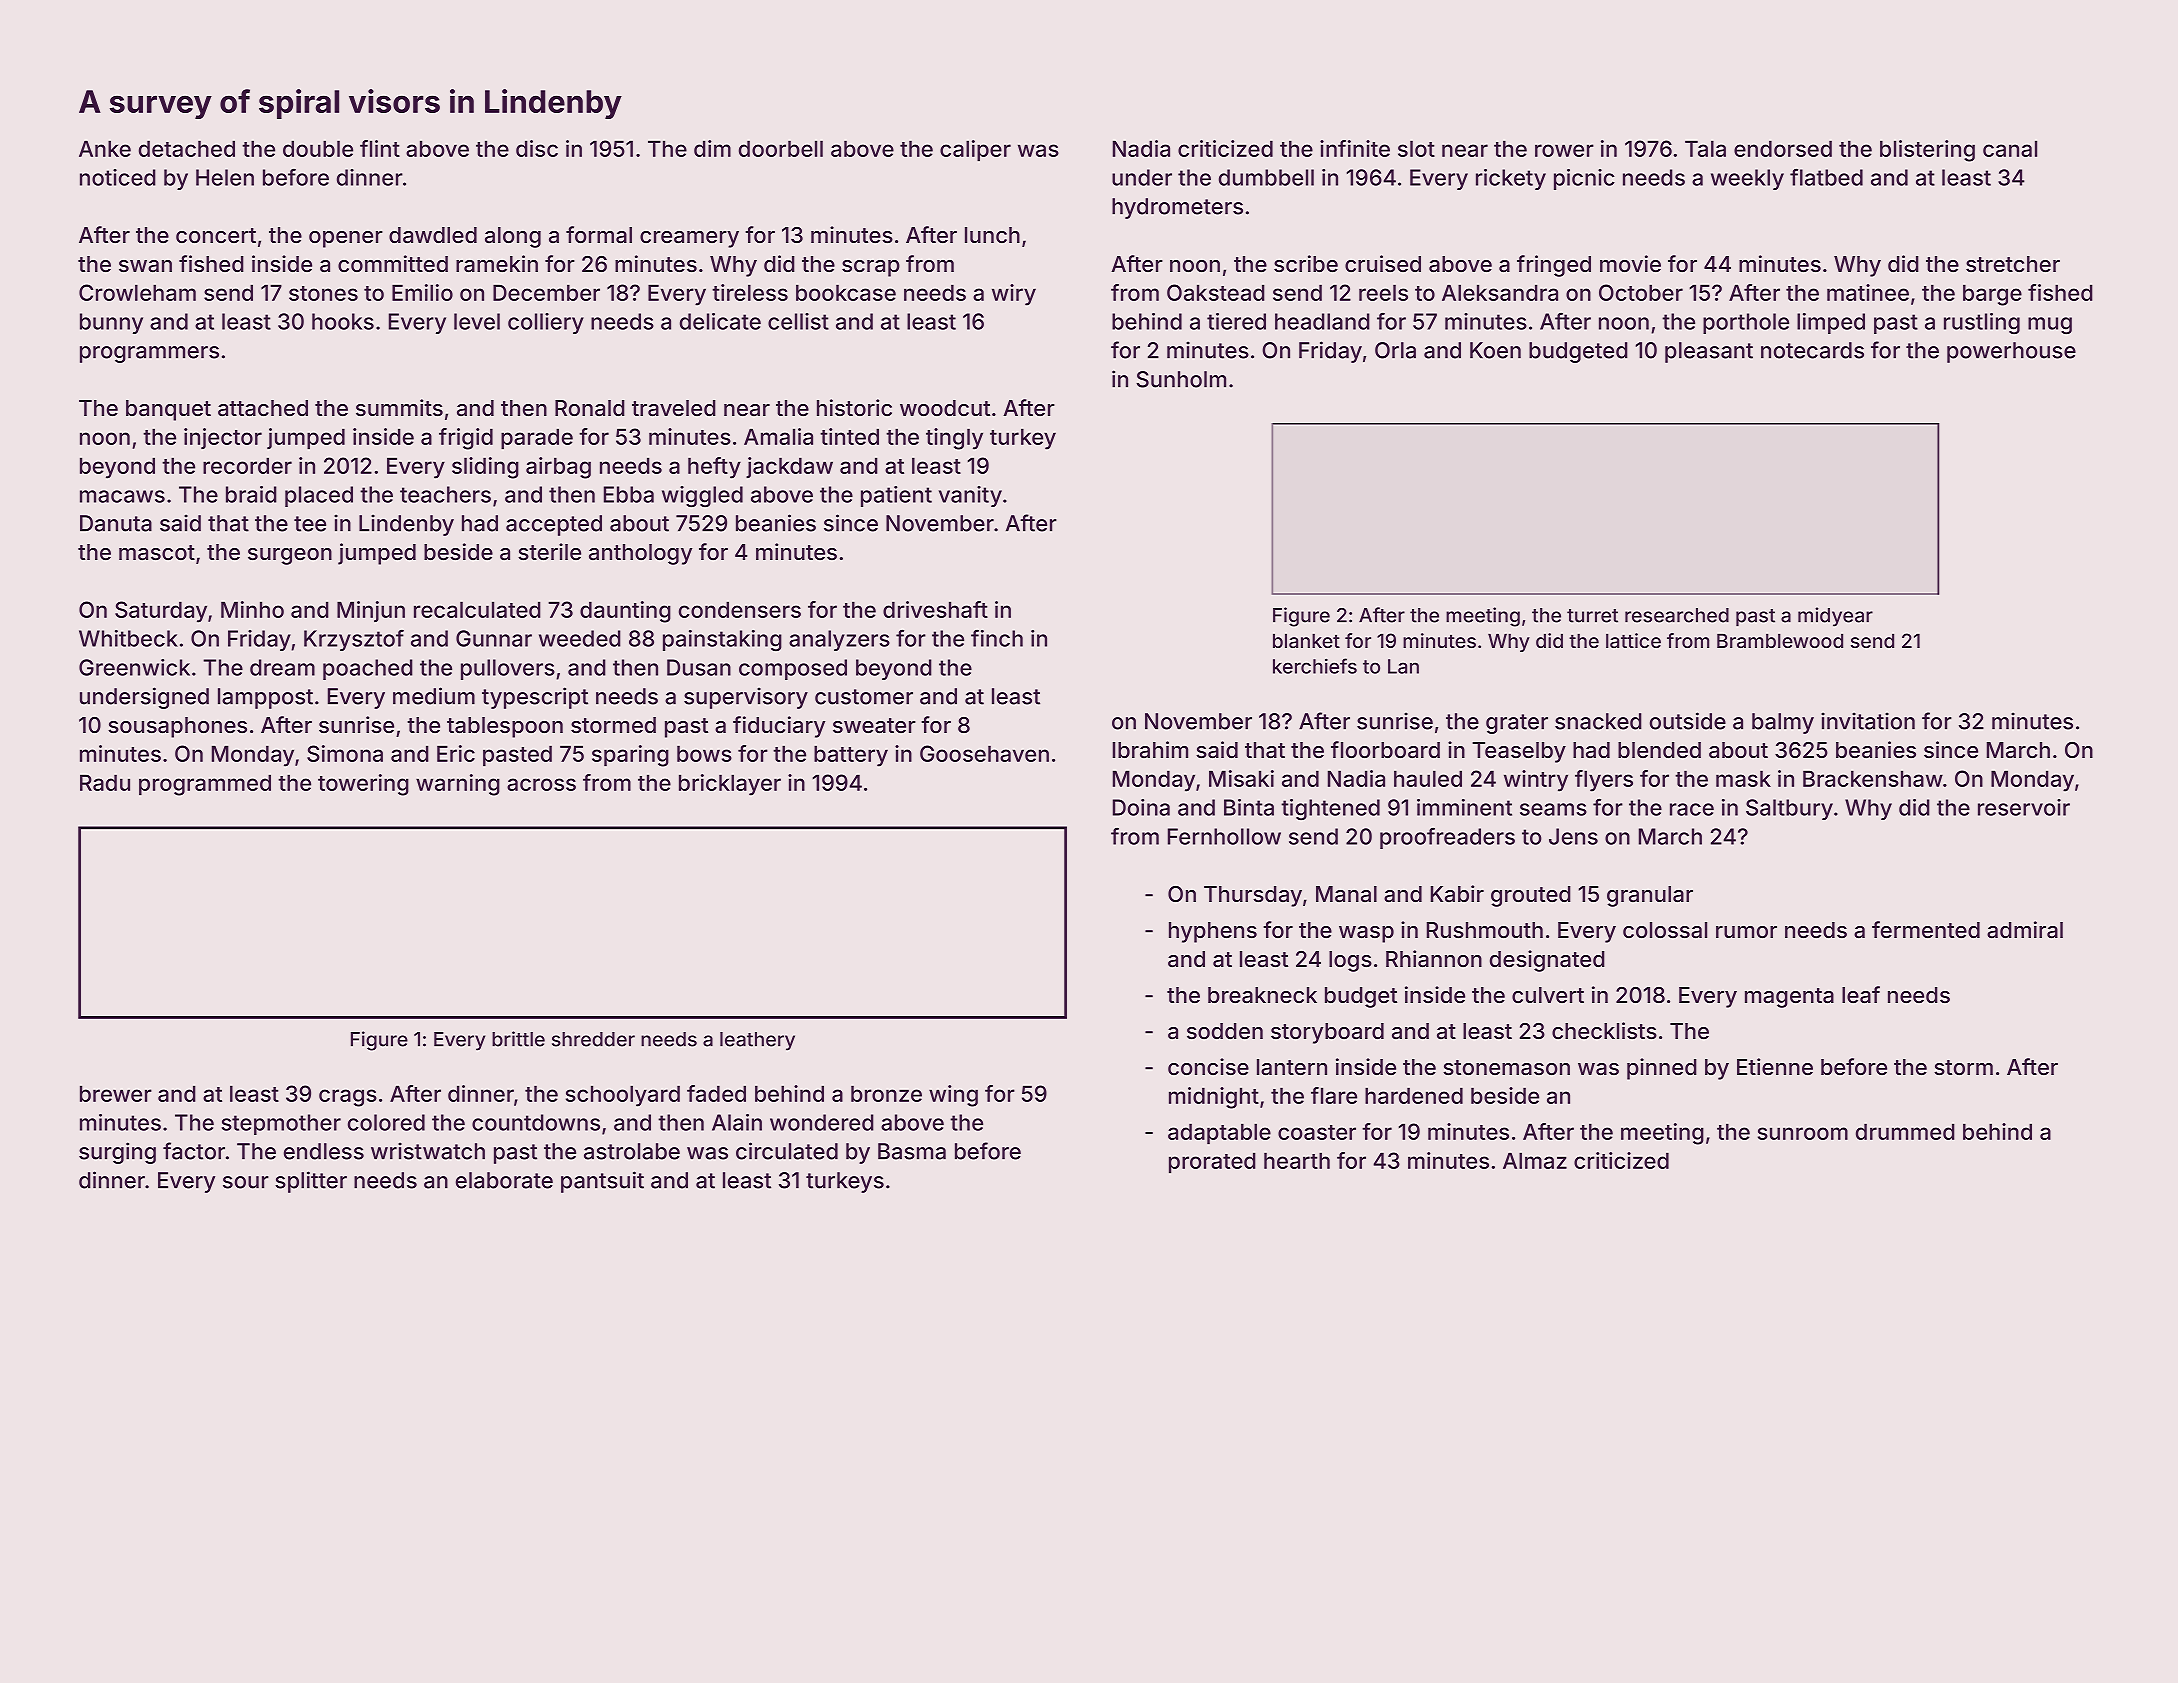  Describe the element at coordinates (2010, 148) in the document. I see `canal` at that location.
